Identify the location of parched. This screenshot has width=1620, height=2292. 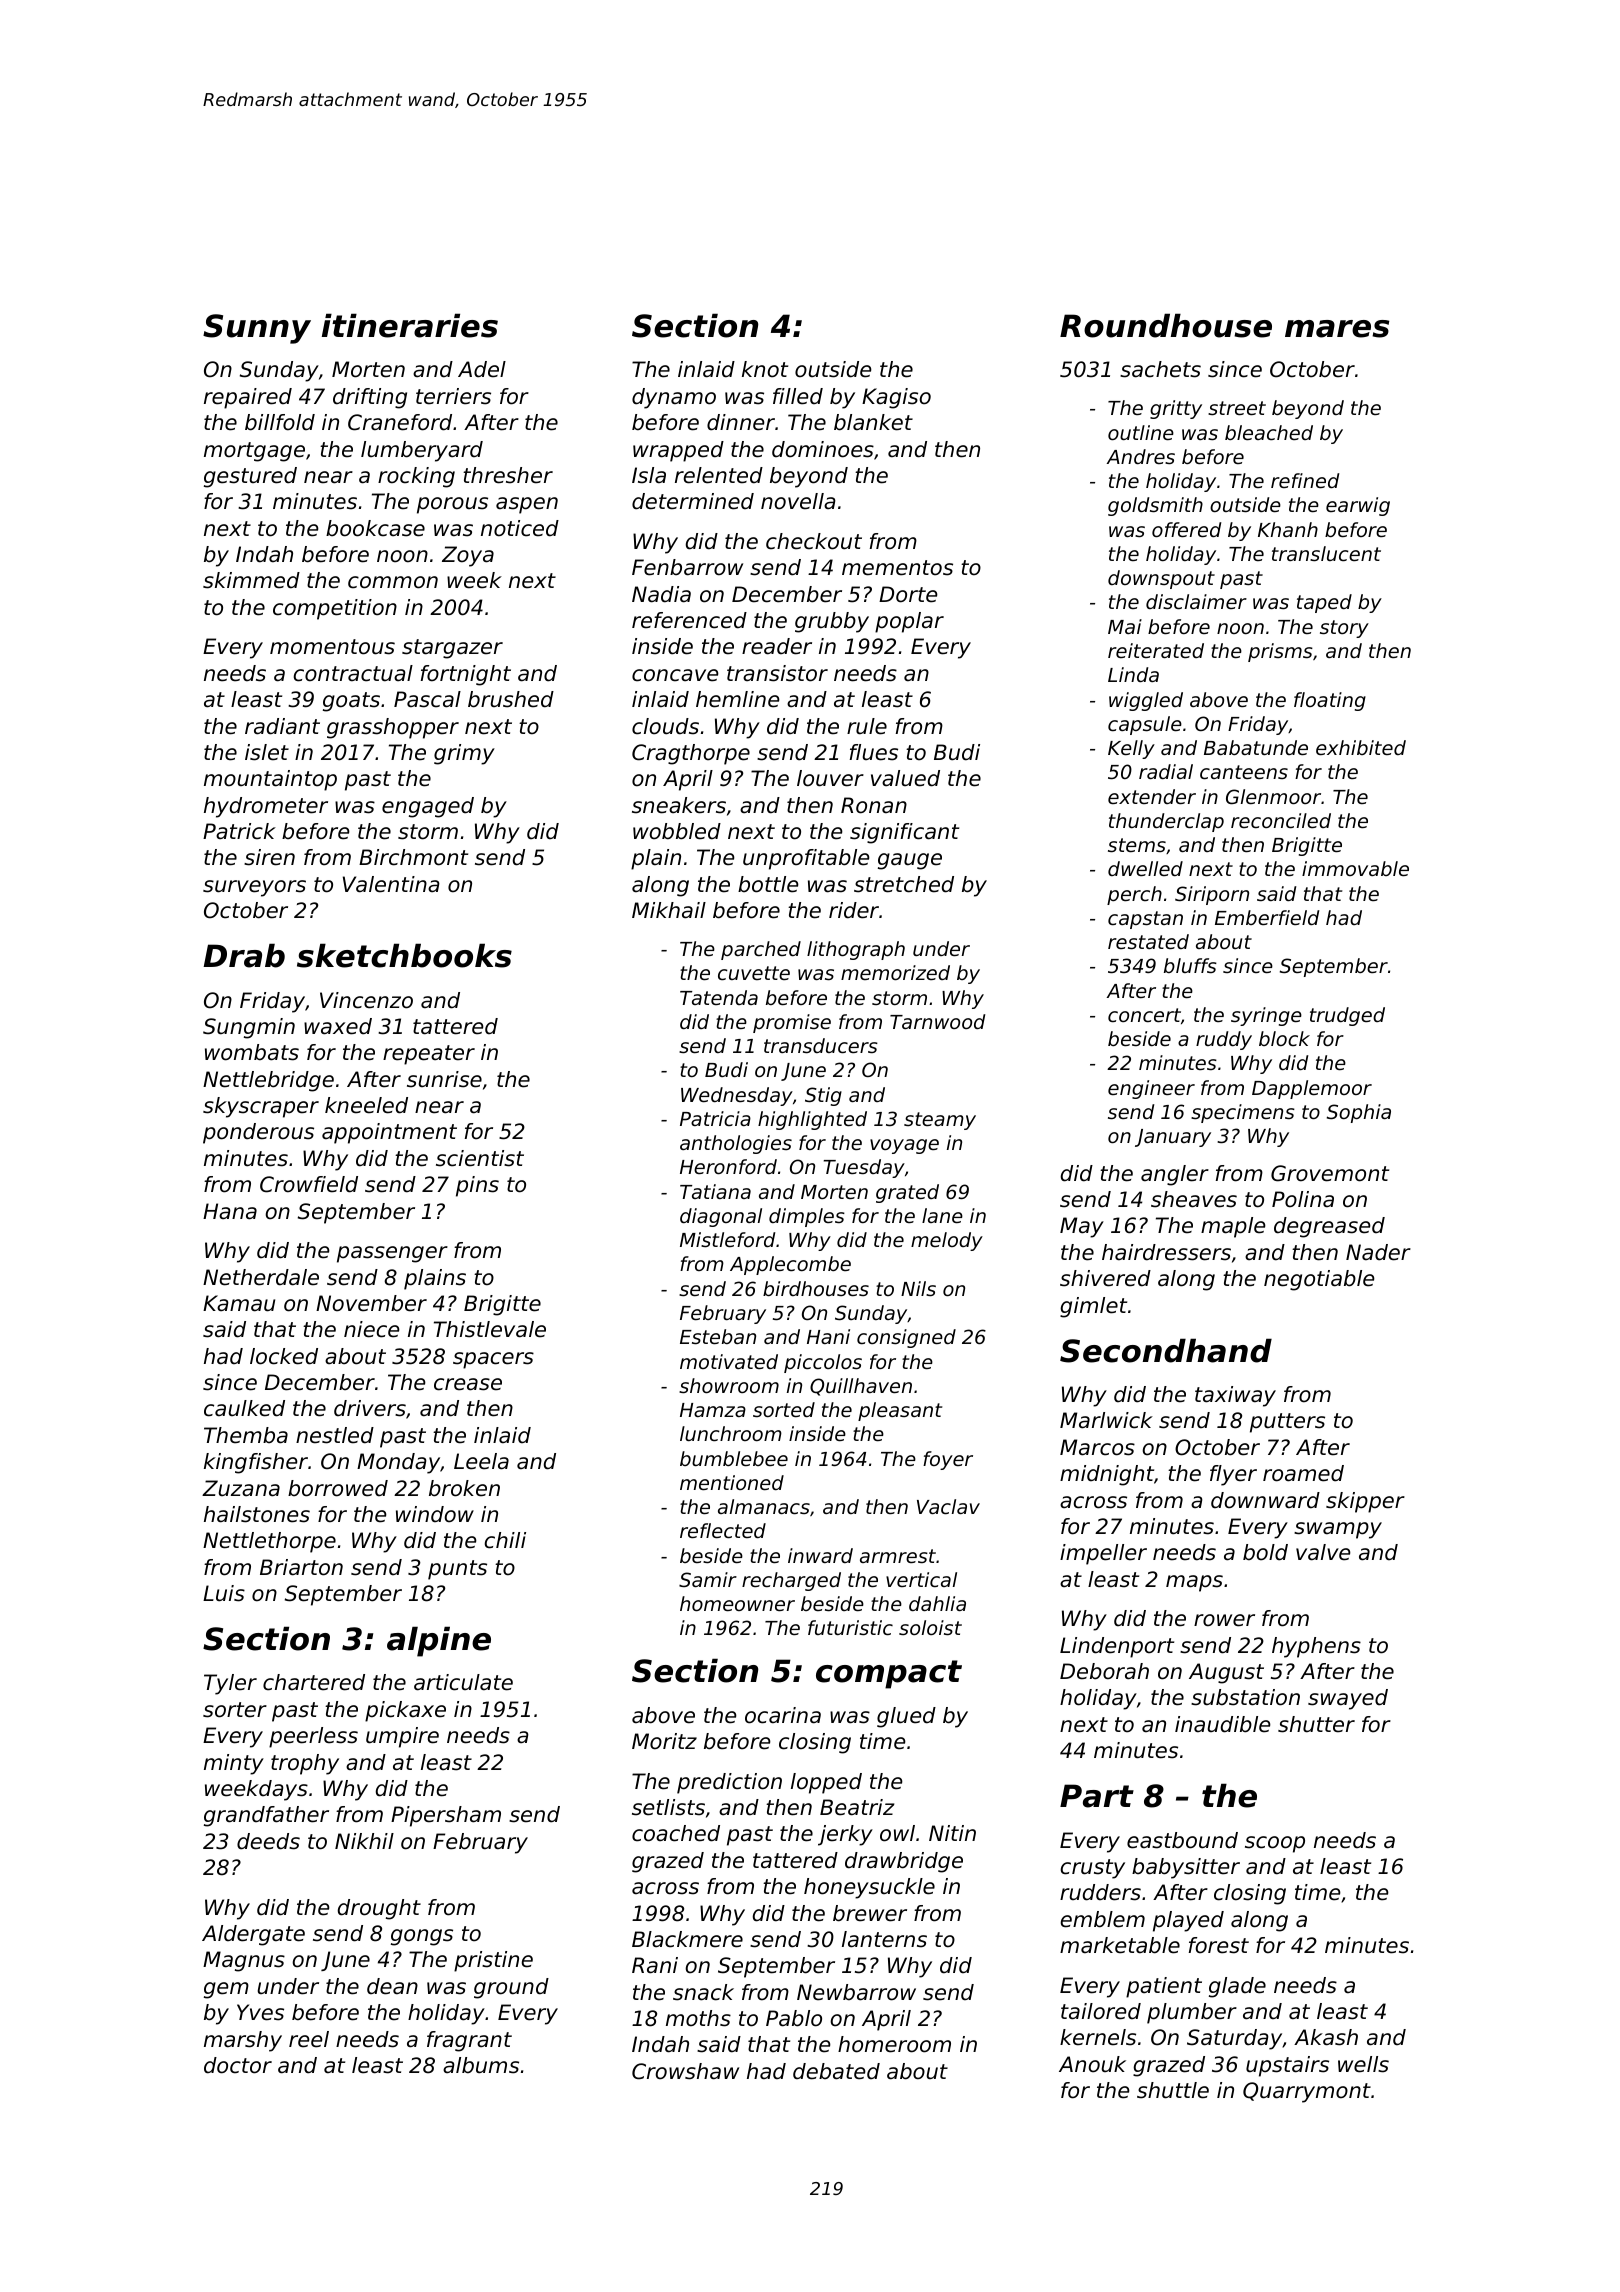
(761, 950).
